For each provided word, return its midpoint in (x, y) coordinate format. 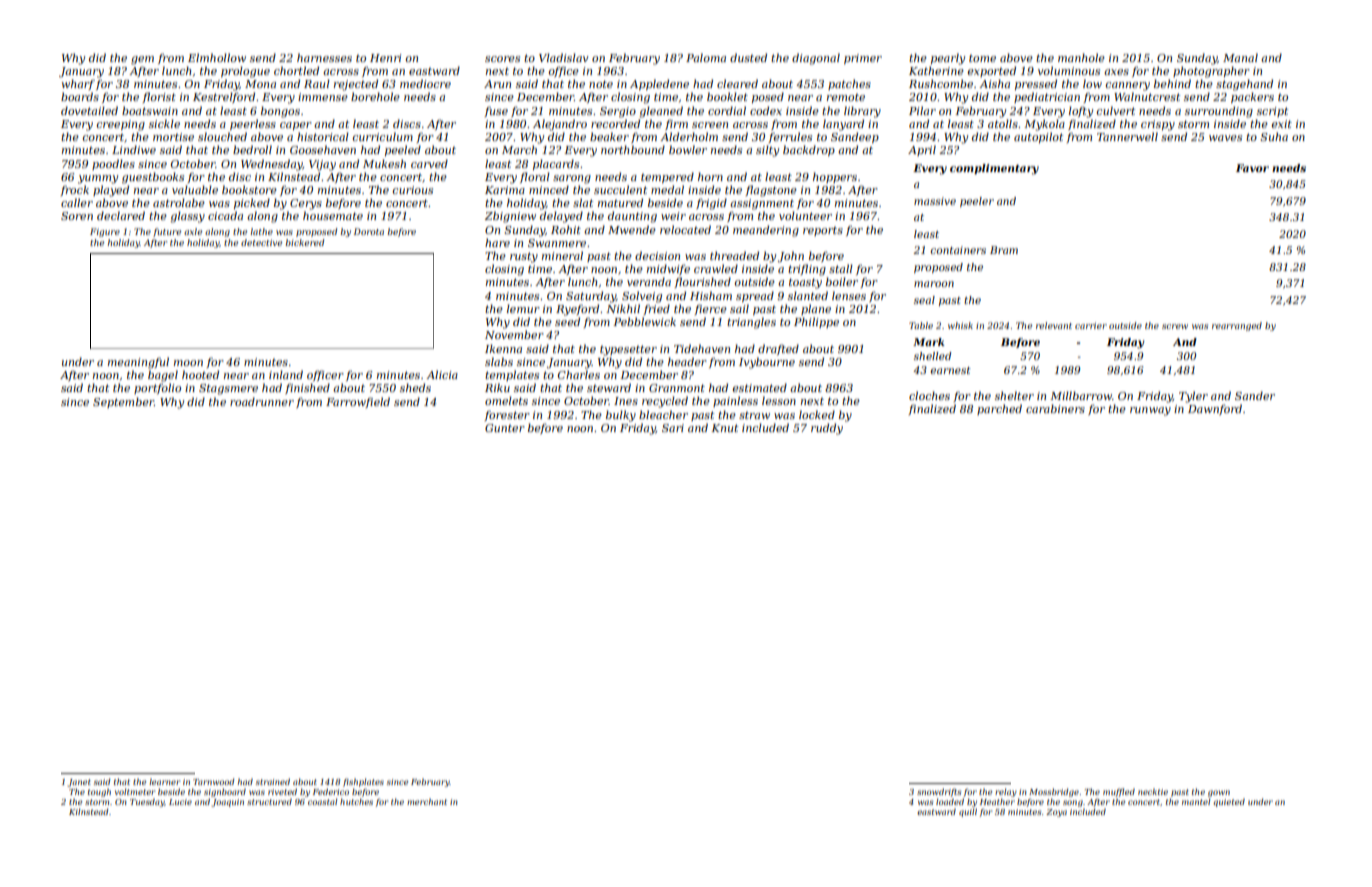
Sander (1255, 395)
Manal (1240, 57)
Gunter (505, 428)
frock (75, 190)
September (123, 402)
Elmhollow (217, 57)
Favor (1252, 168)
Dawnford (1215, 409)
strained (273, 781)
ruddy (827, 429)
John (791, 257)
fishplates (363, 782)
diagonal (816, 59)
